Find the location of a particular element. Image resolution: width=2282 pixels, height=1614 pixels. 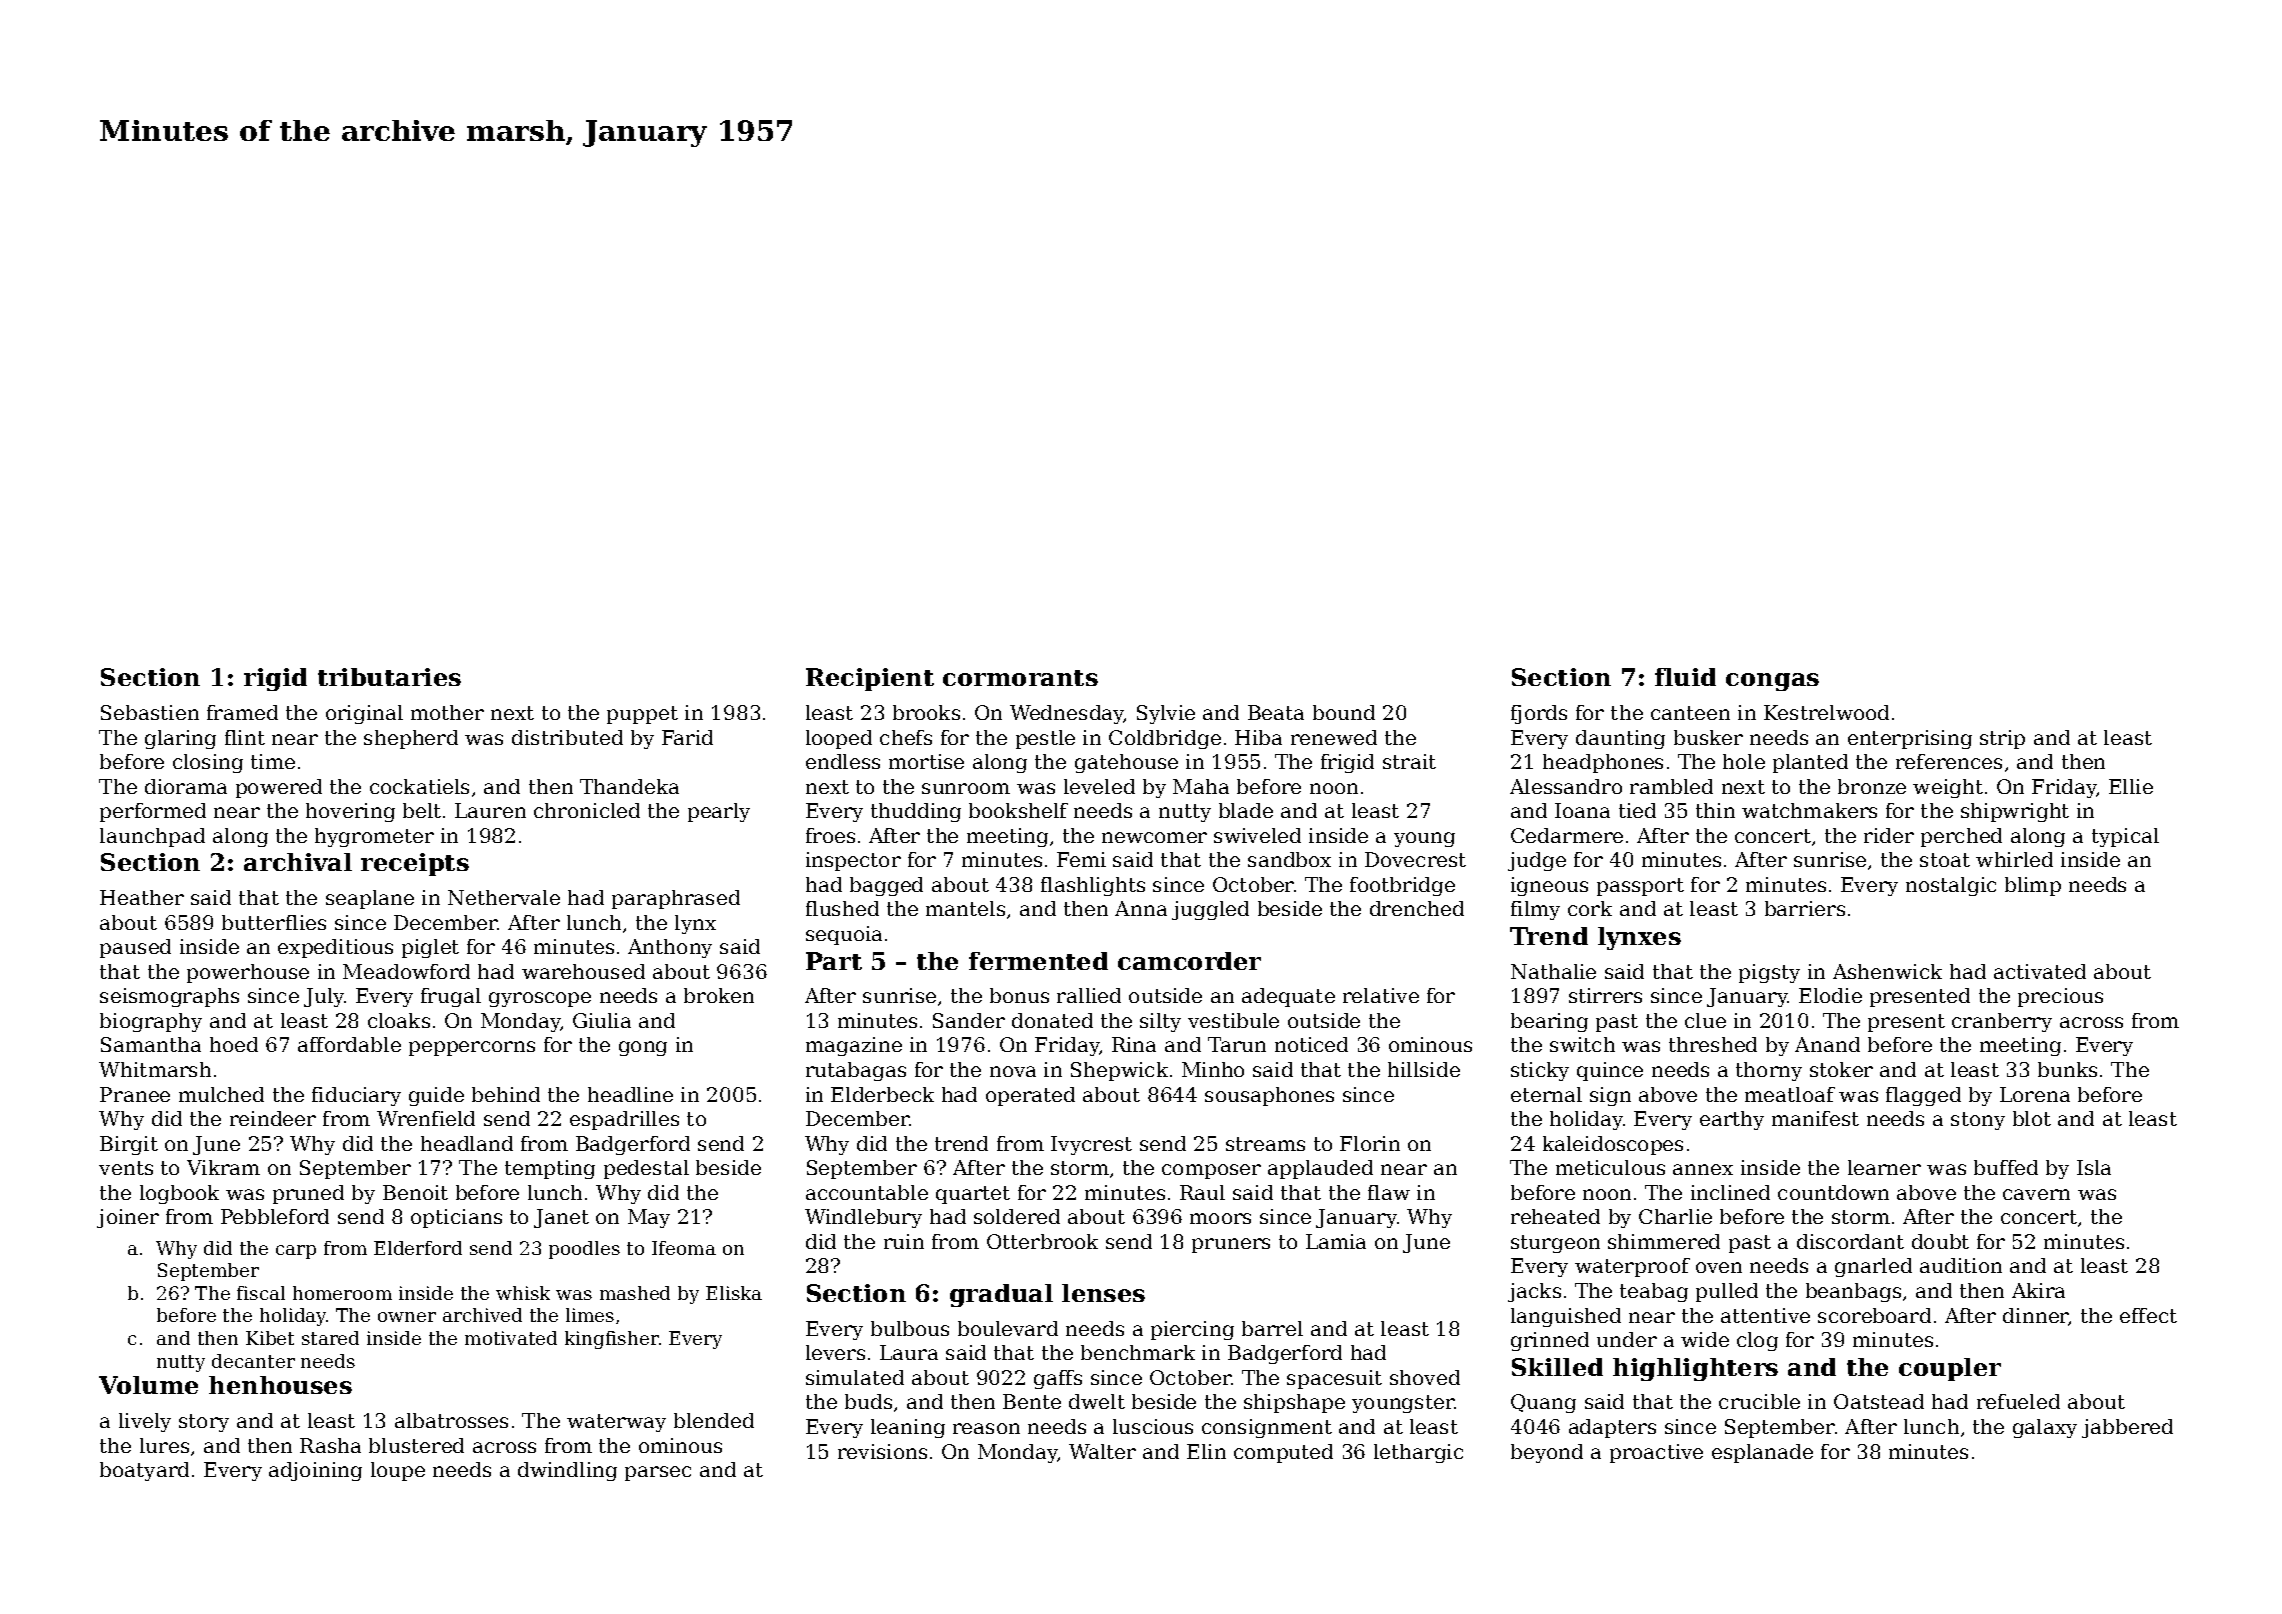

congas is located at coordinates (1772, 682).
